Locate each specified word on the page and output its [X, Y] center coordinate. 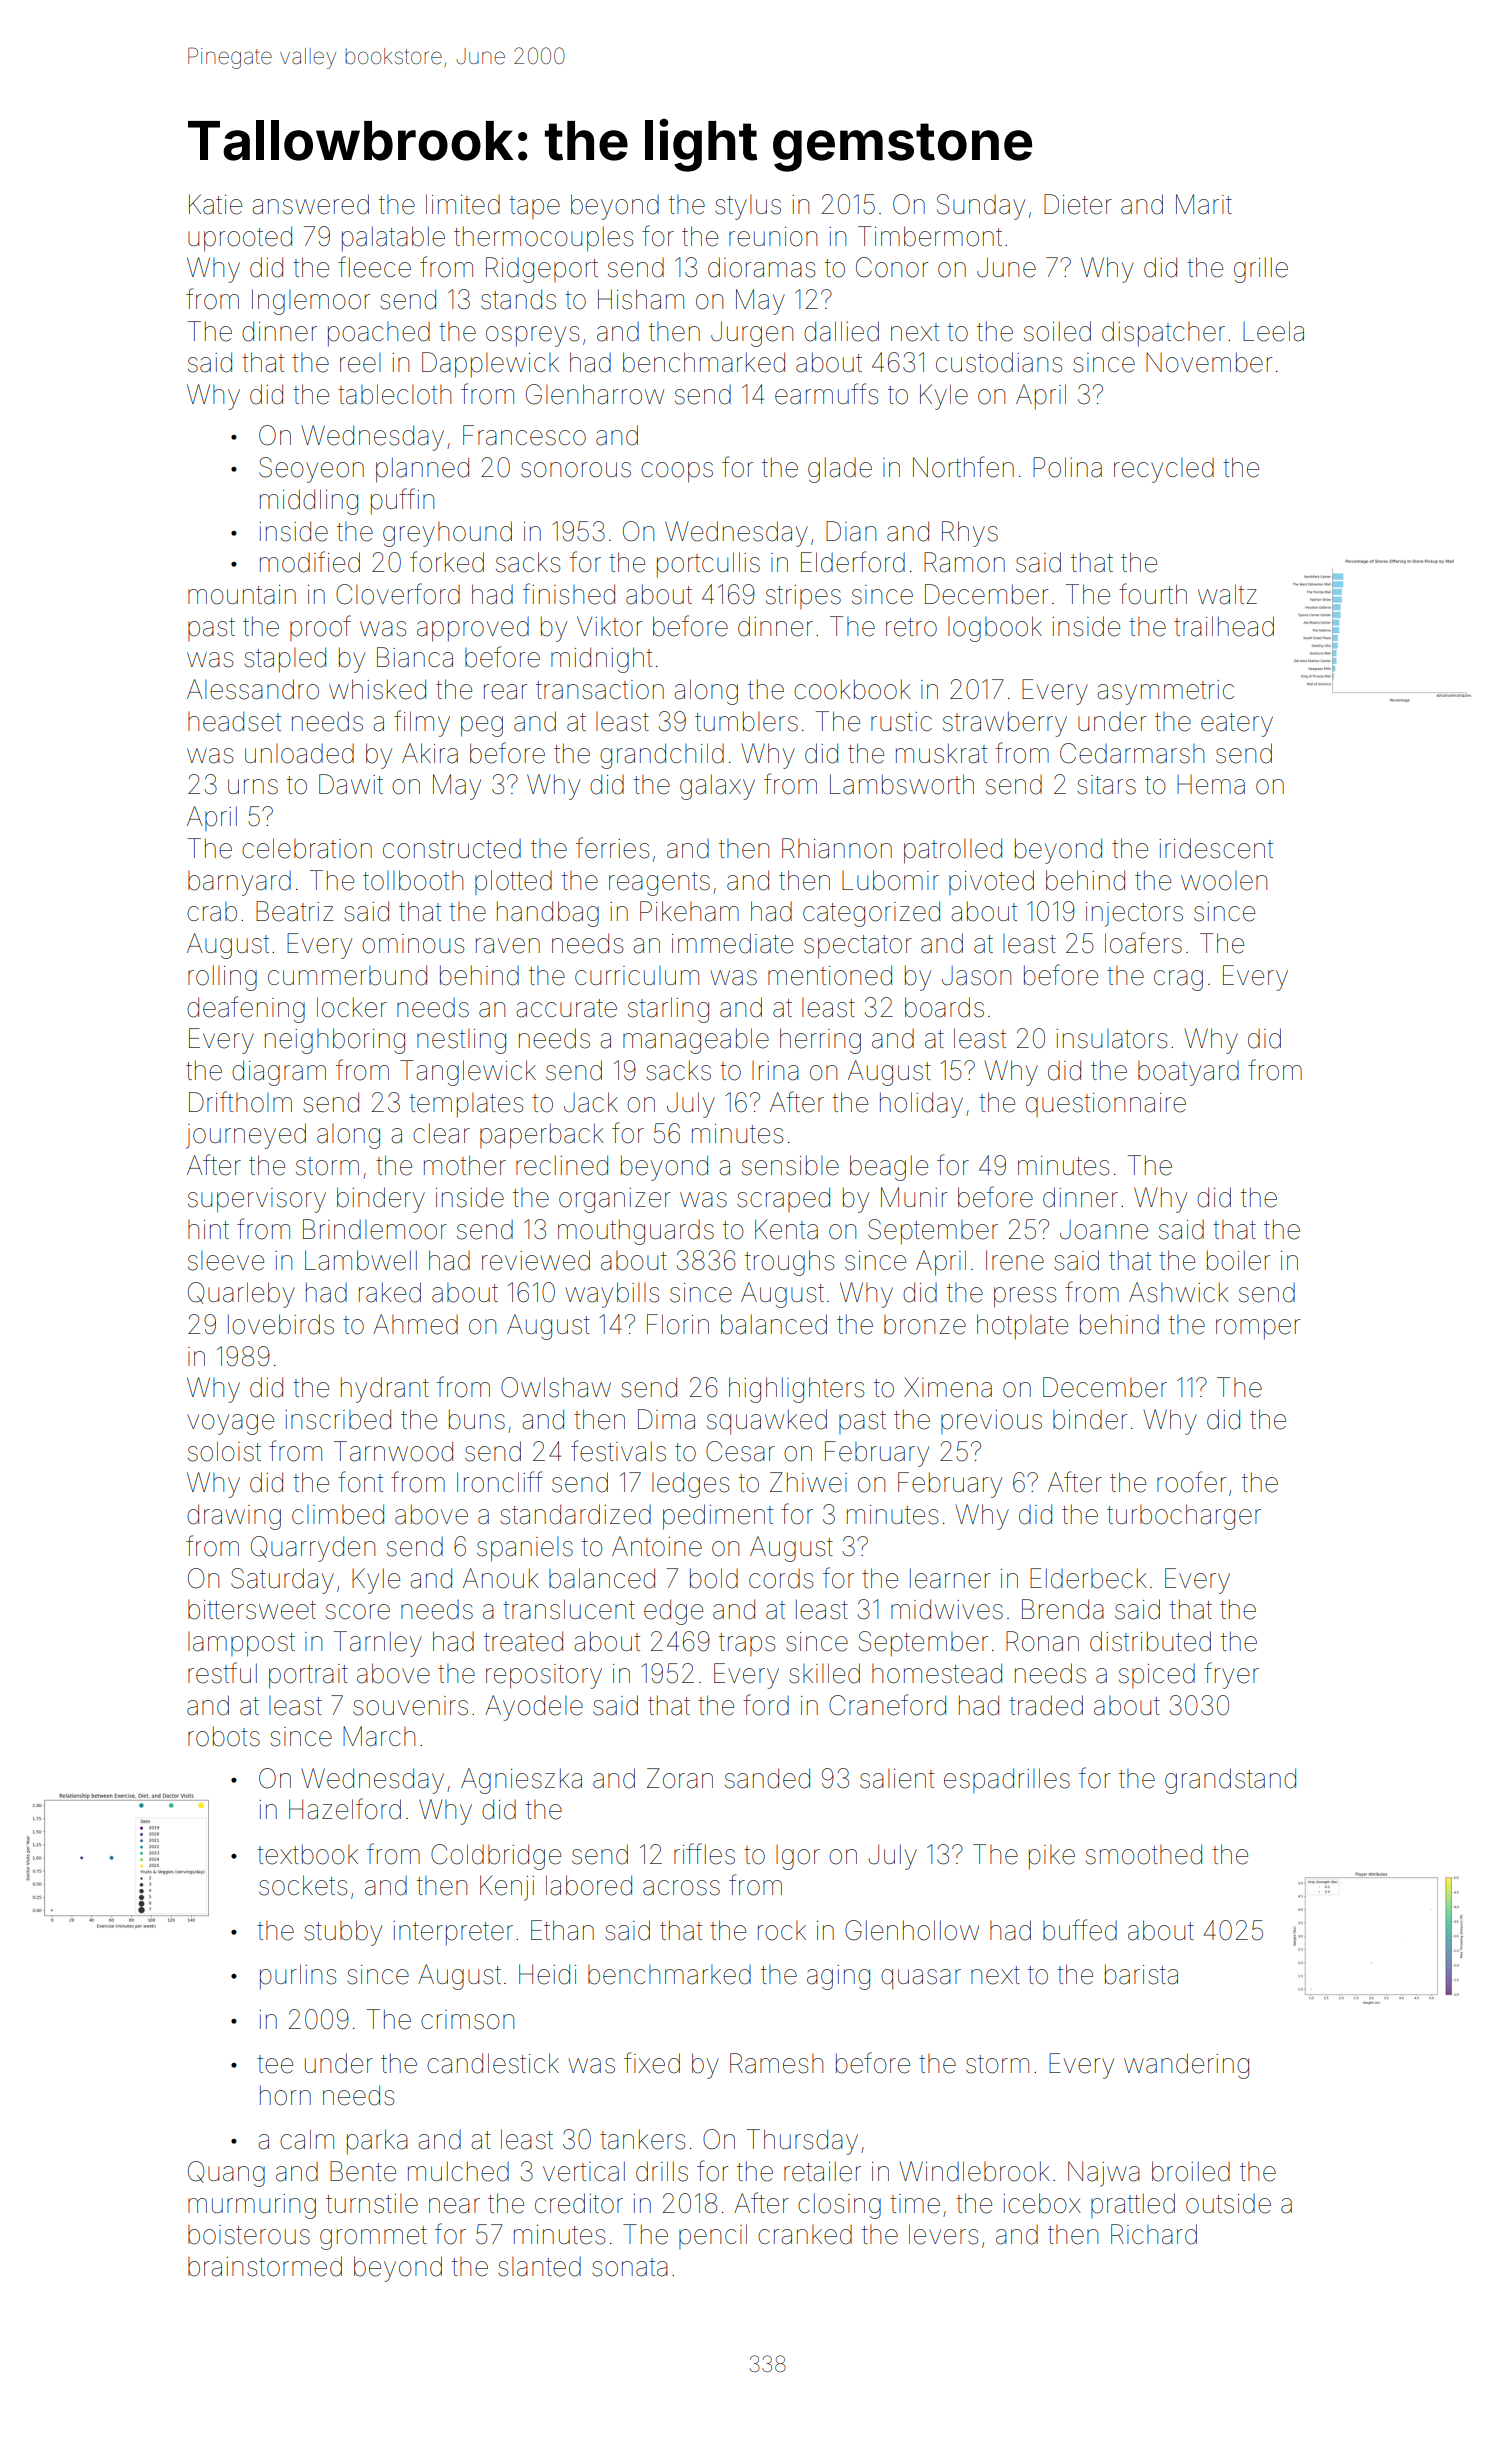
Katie [215, 204]
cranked [805, 2235]
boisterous [249, 2235]
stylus [748, 207]
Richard [1154, 2234]
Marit [1204, 204]
